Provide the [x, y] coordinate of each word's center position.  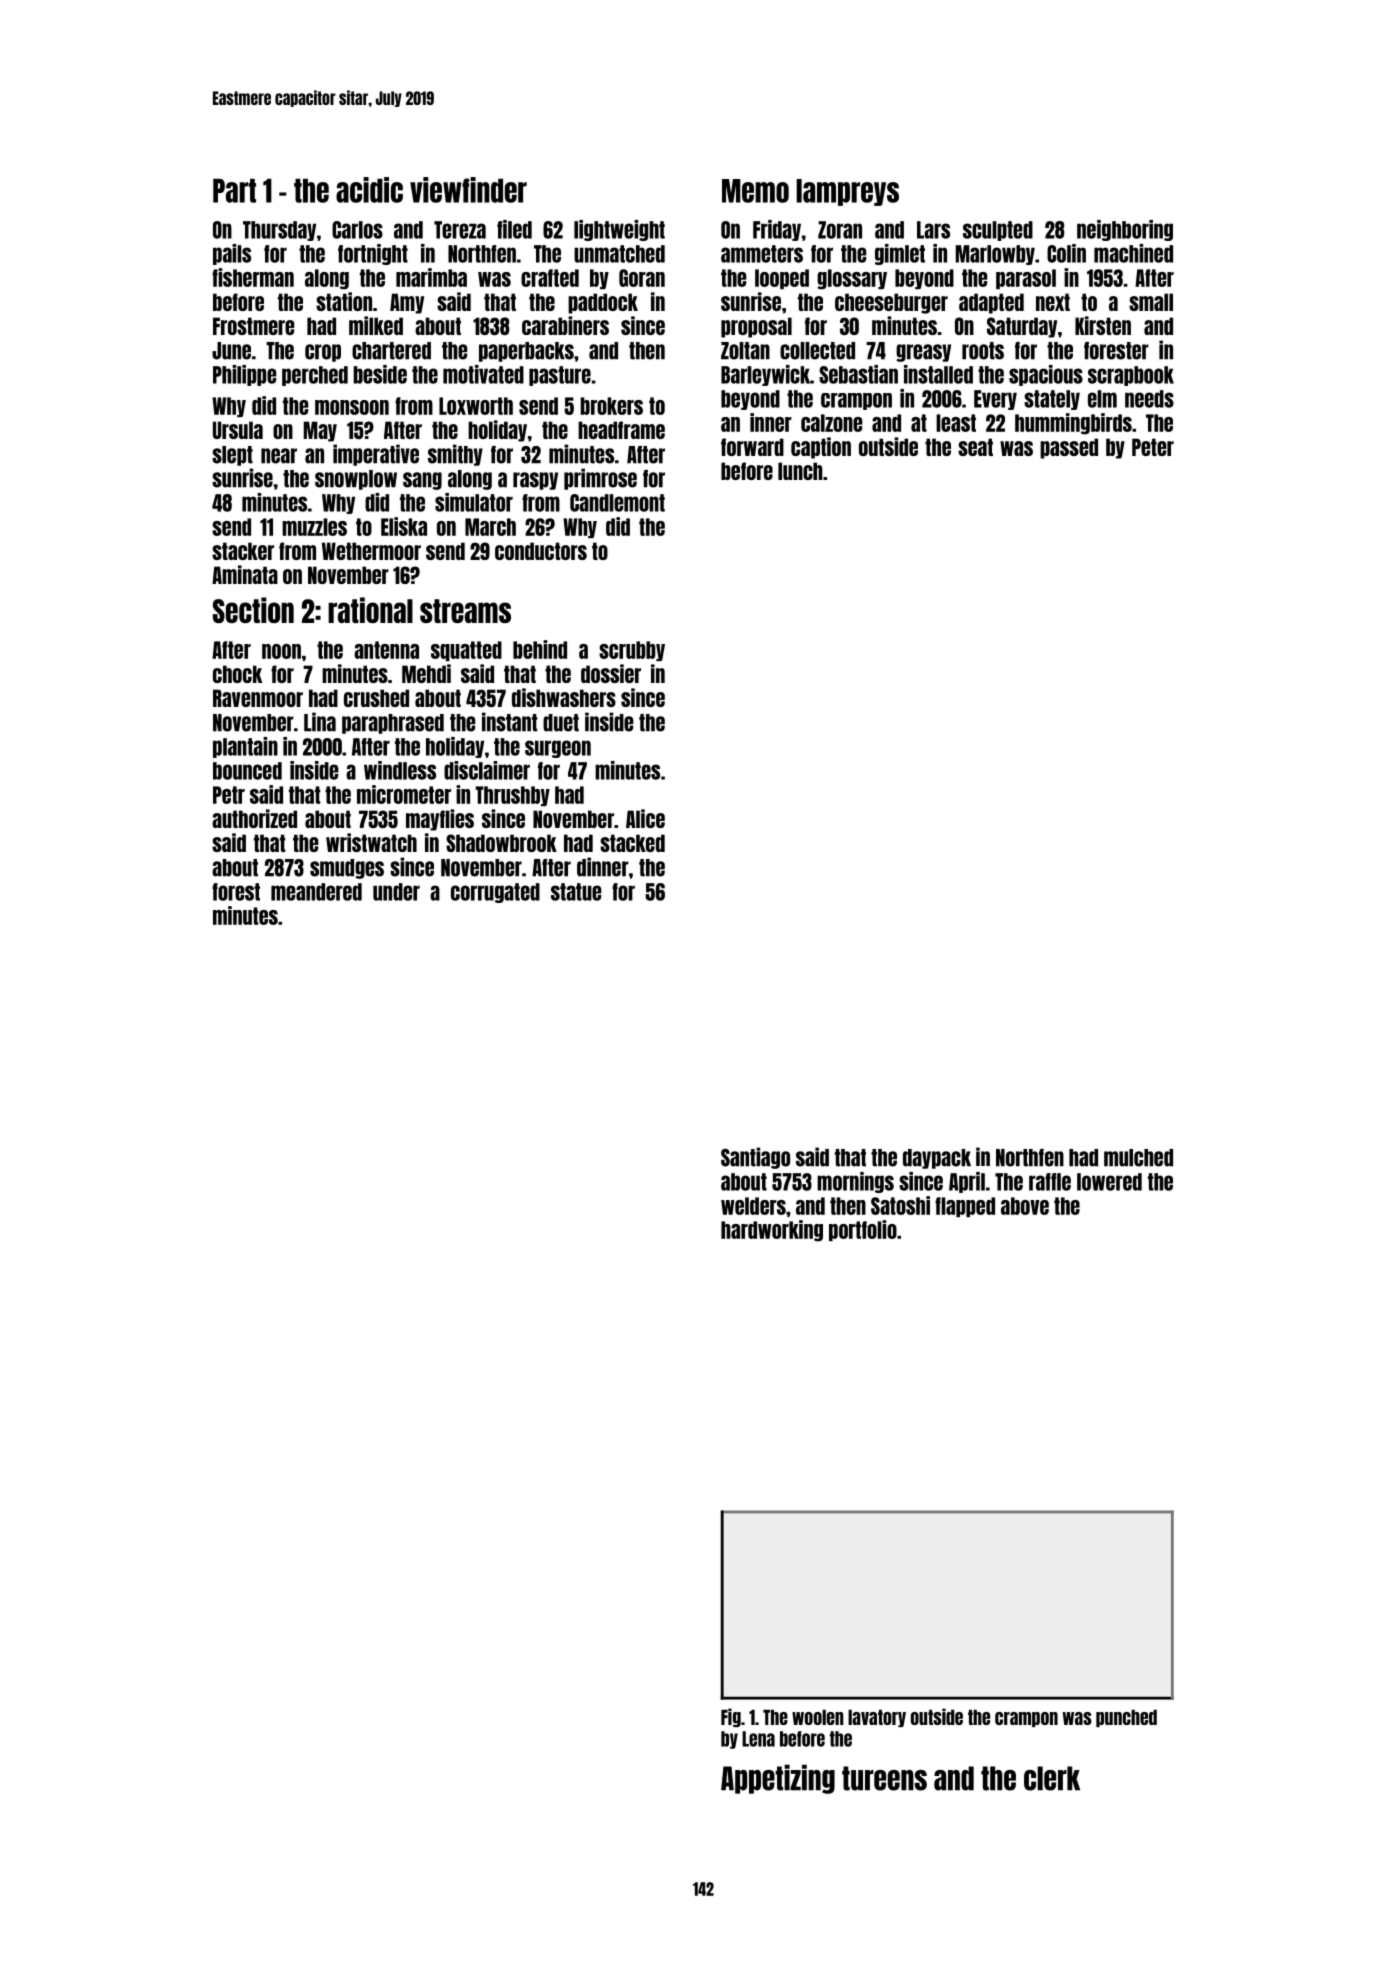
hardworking [772, 1231]
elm [1102, 399]
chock [237, 674]
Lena [758, 1739]
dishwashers [564, 697]
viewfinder [468, 190]
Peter [1153, 447]
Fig [731, 1717]
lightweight [619, 230]
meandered [316, 892]
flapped [965, 1207]
